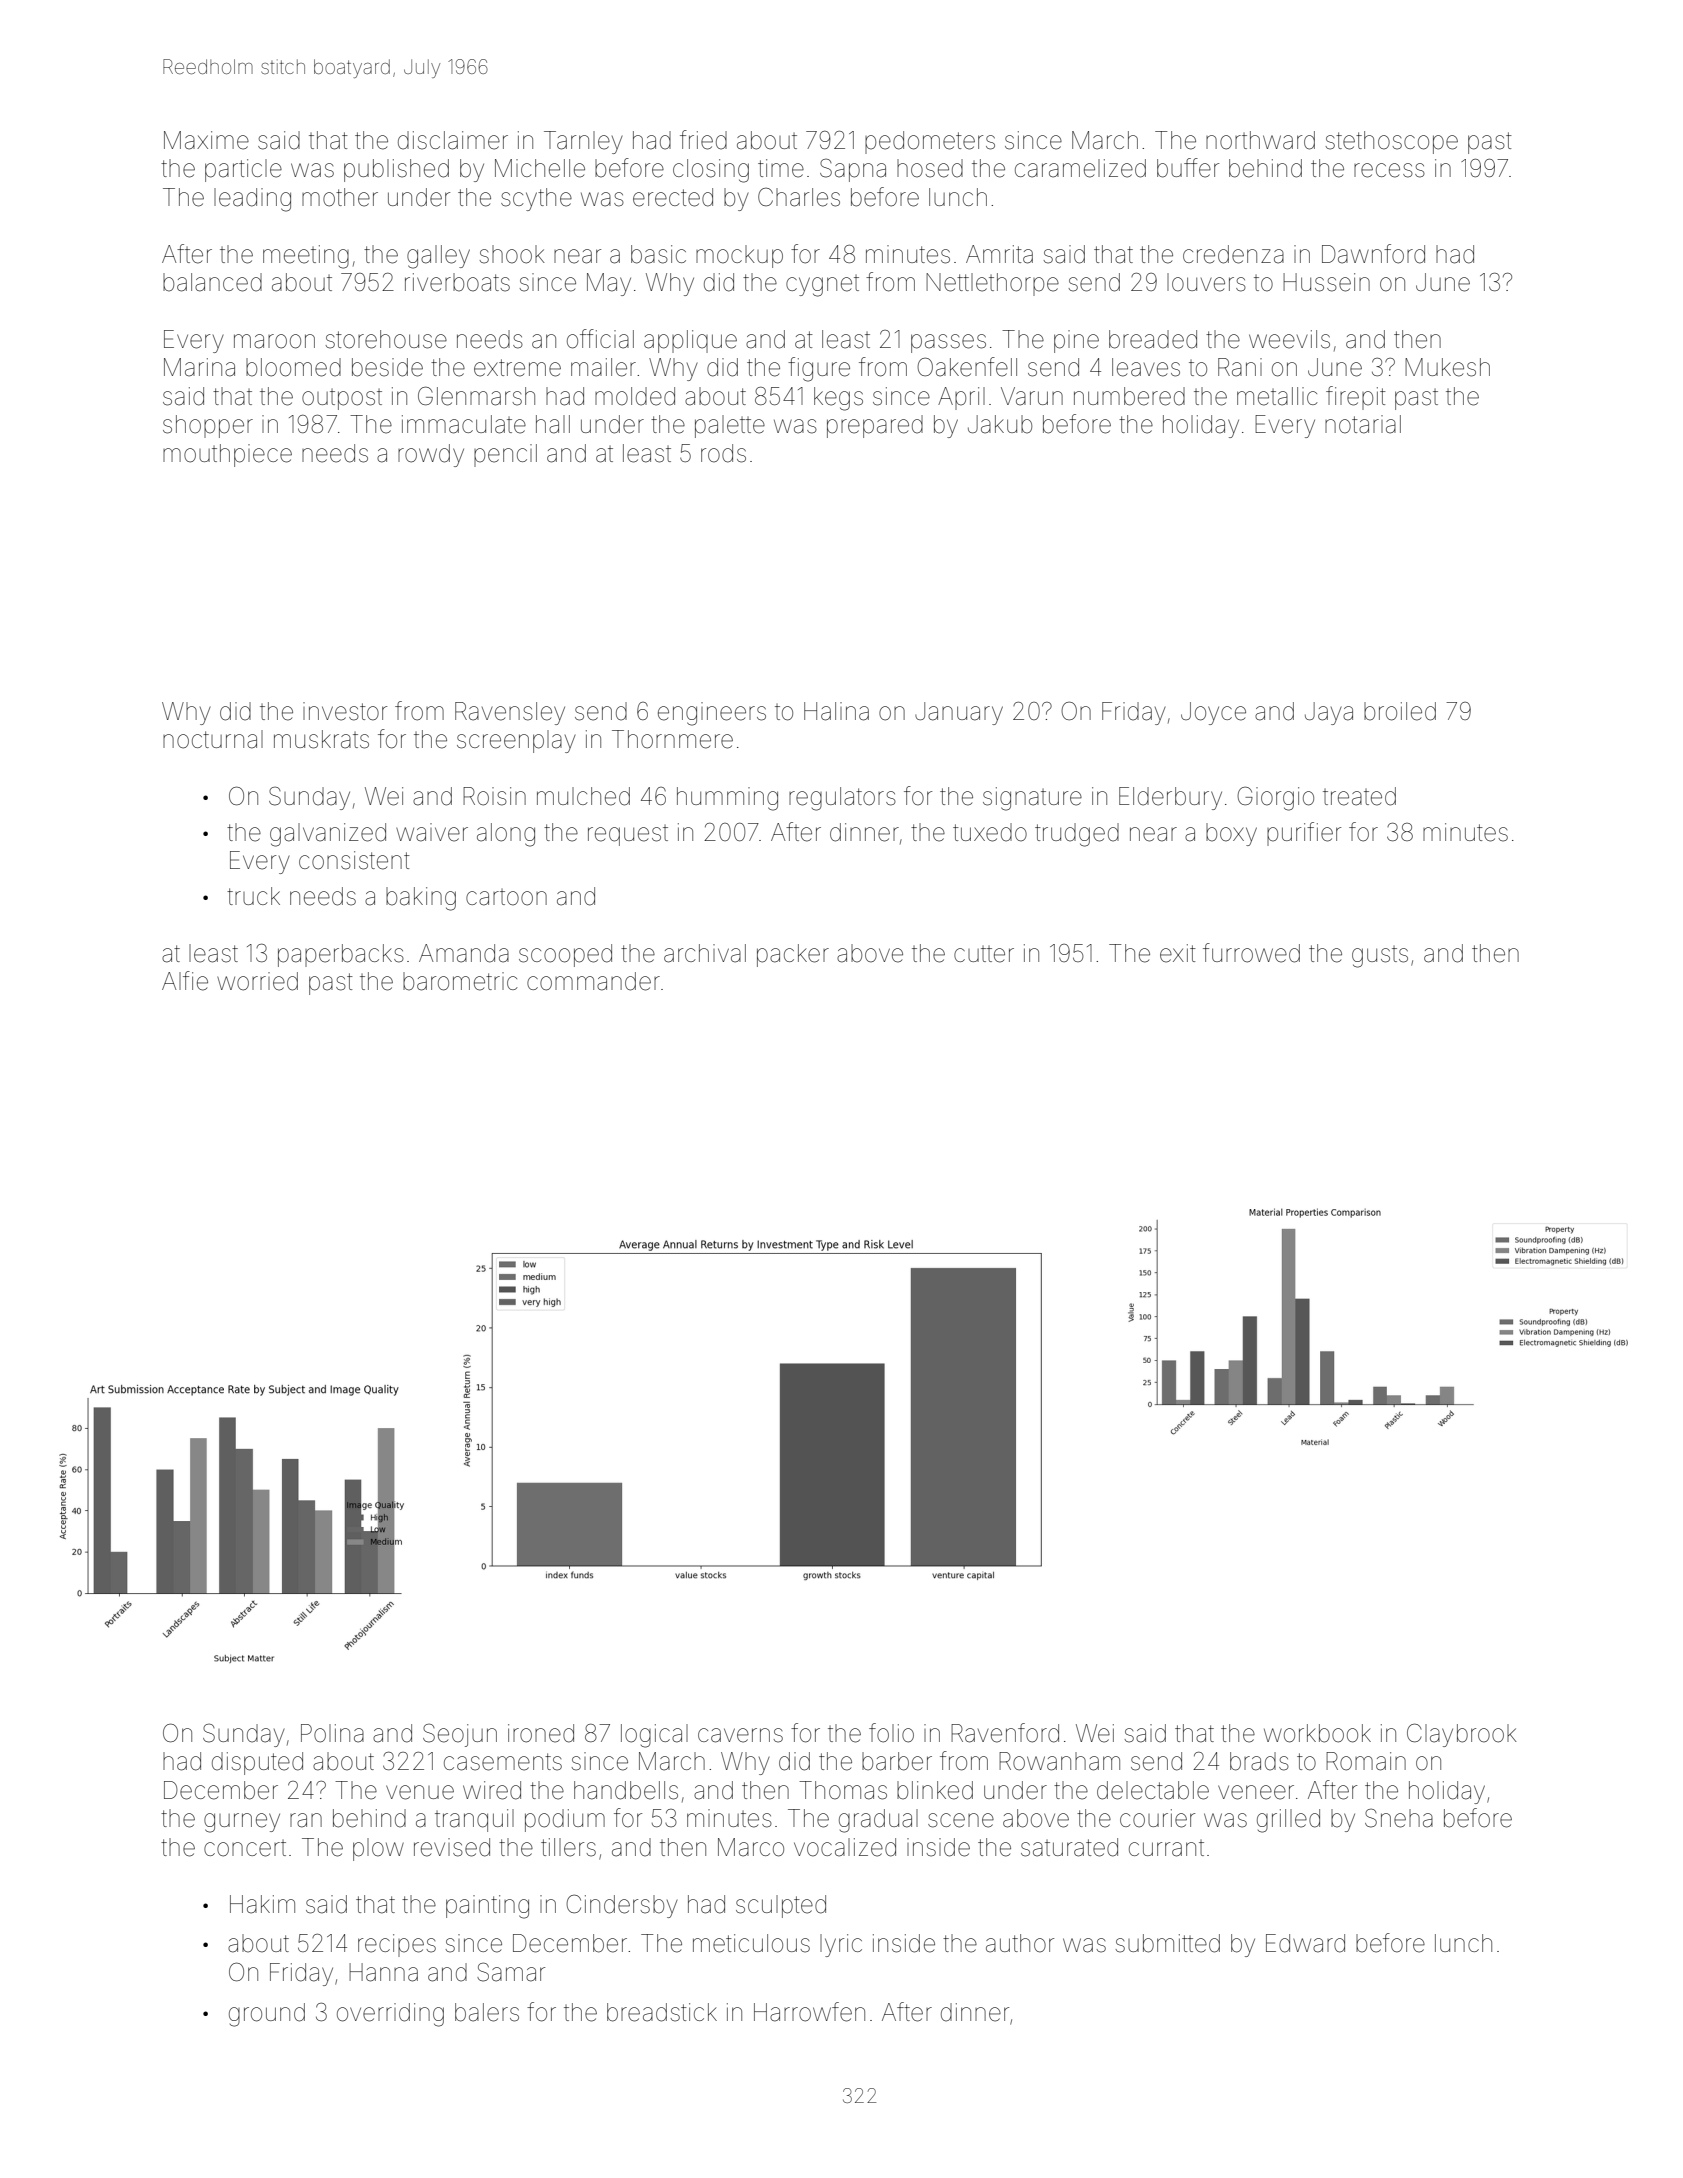 This screenshot has width=1683, height=2178. I want to click on stethoscope, so click(1392, 142).
